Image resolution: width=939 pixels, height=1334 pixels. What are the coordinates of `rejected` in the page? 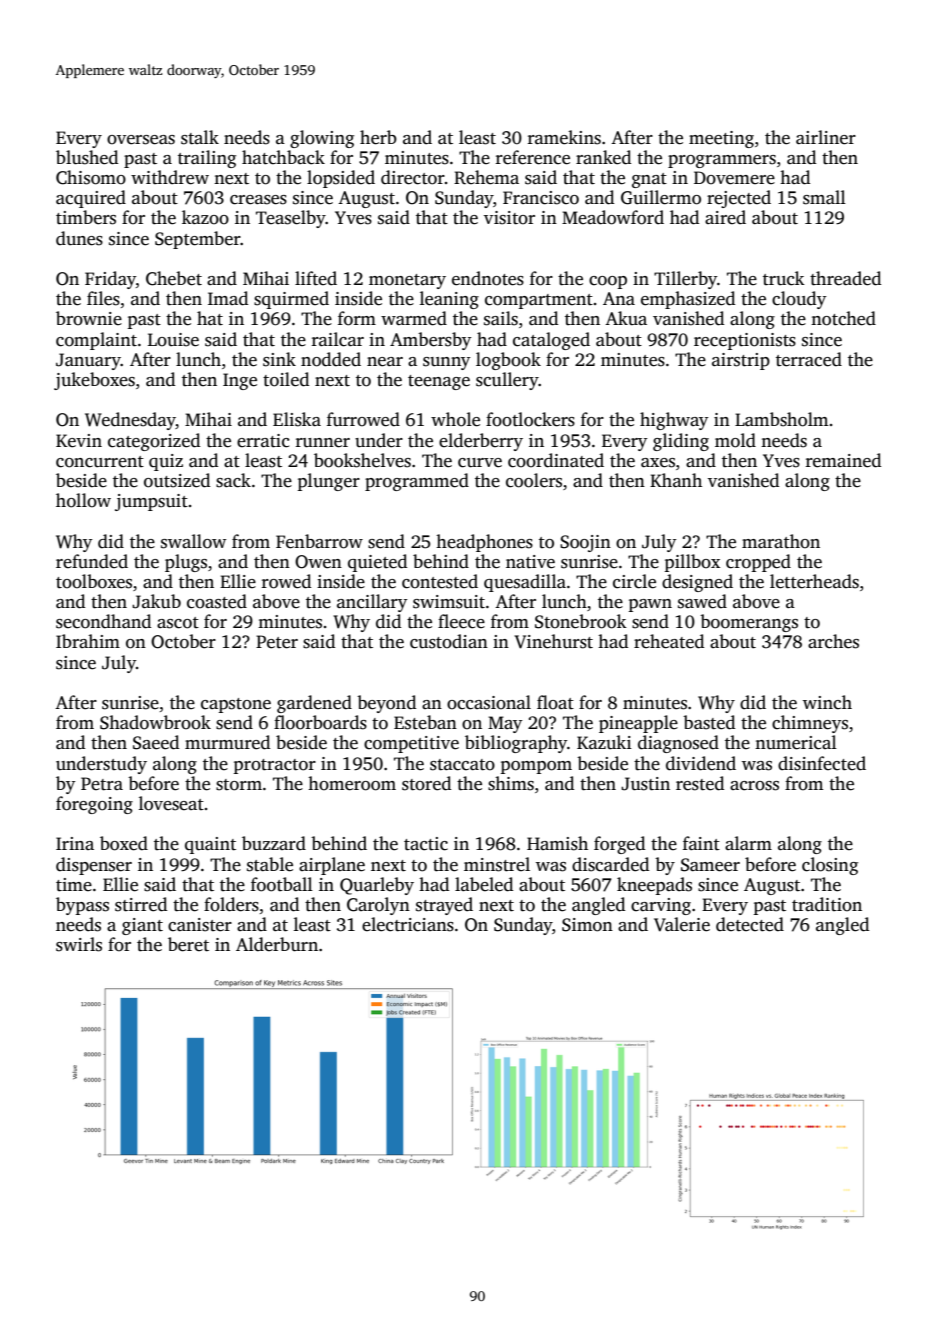 It's located at (739, 199).
